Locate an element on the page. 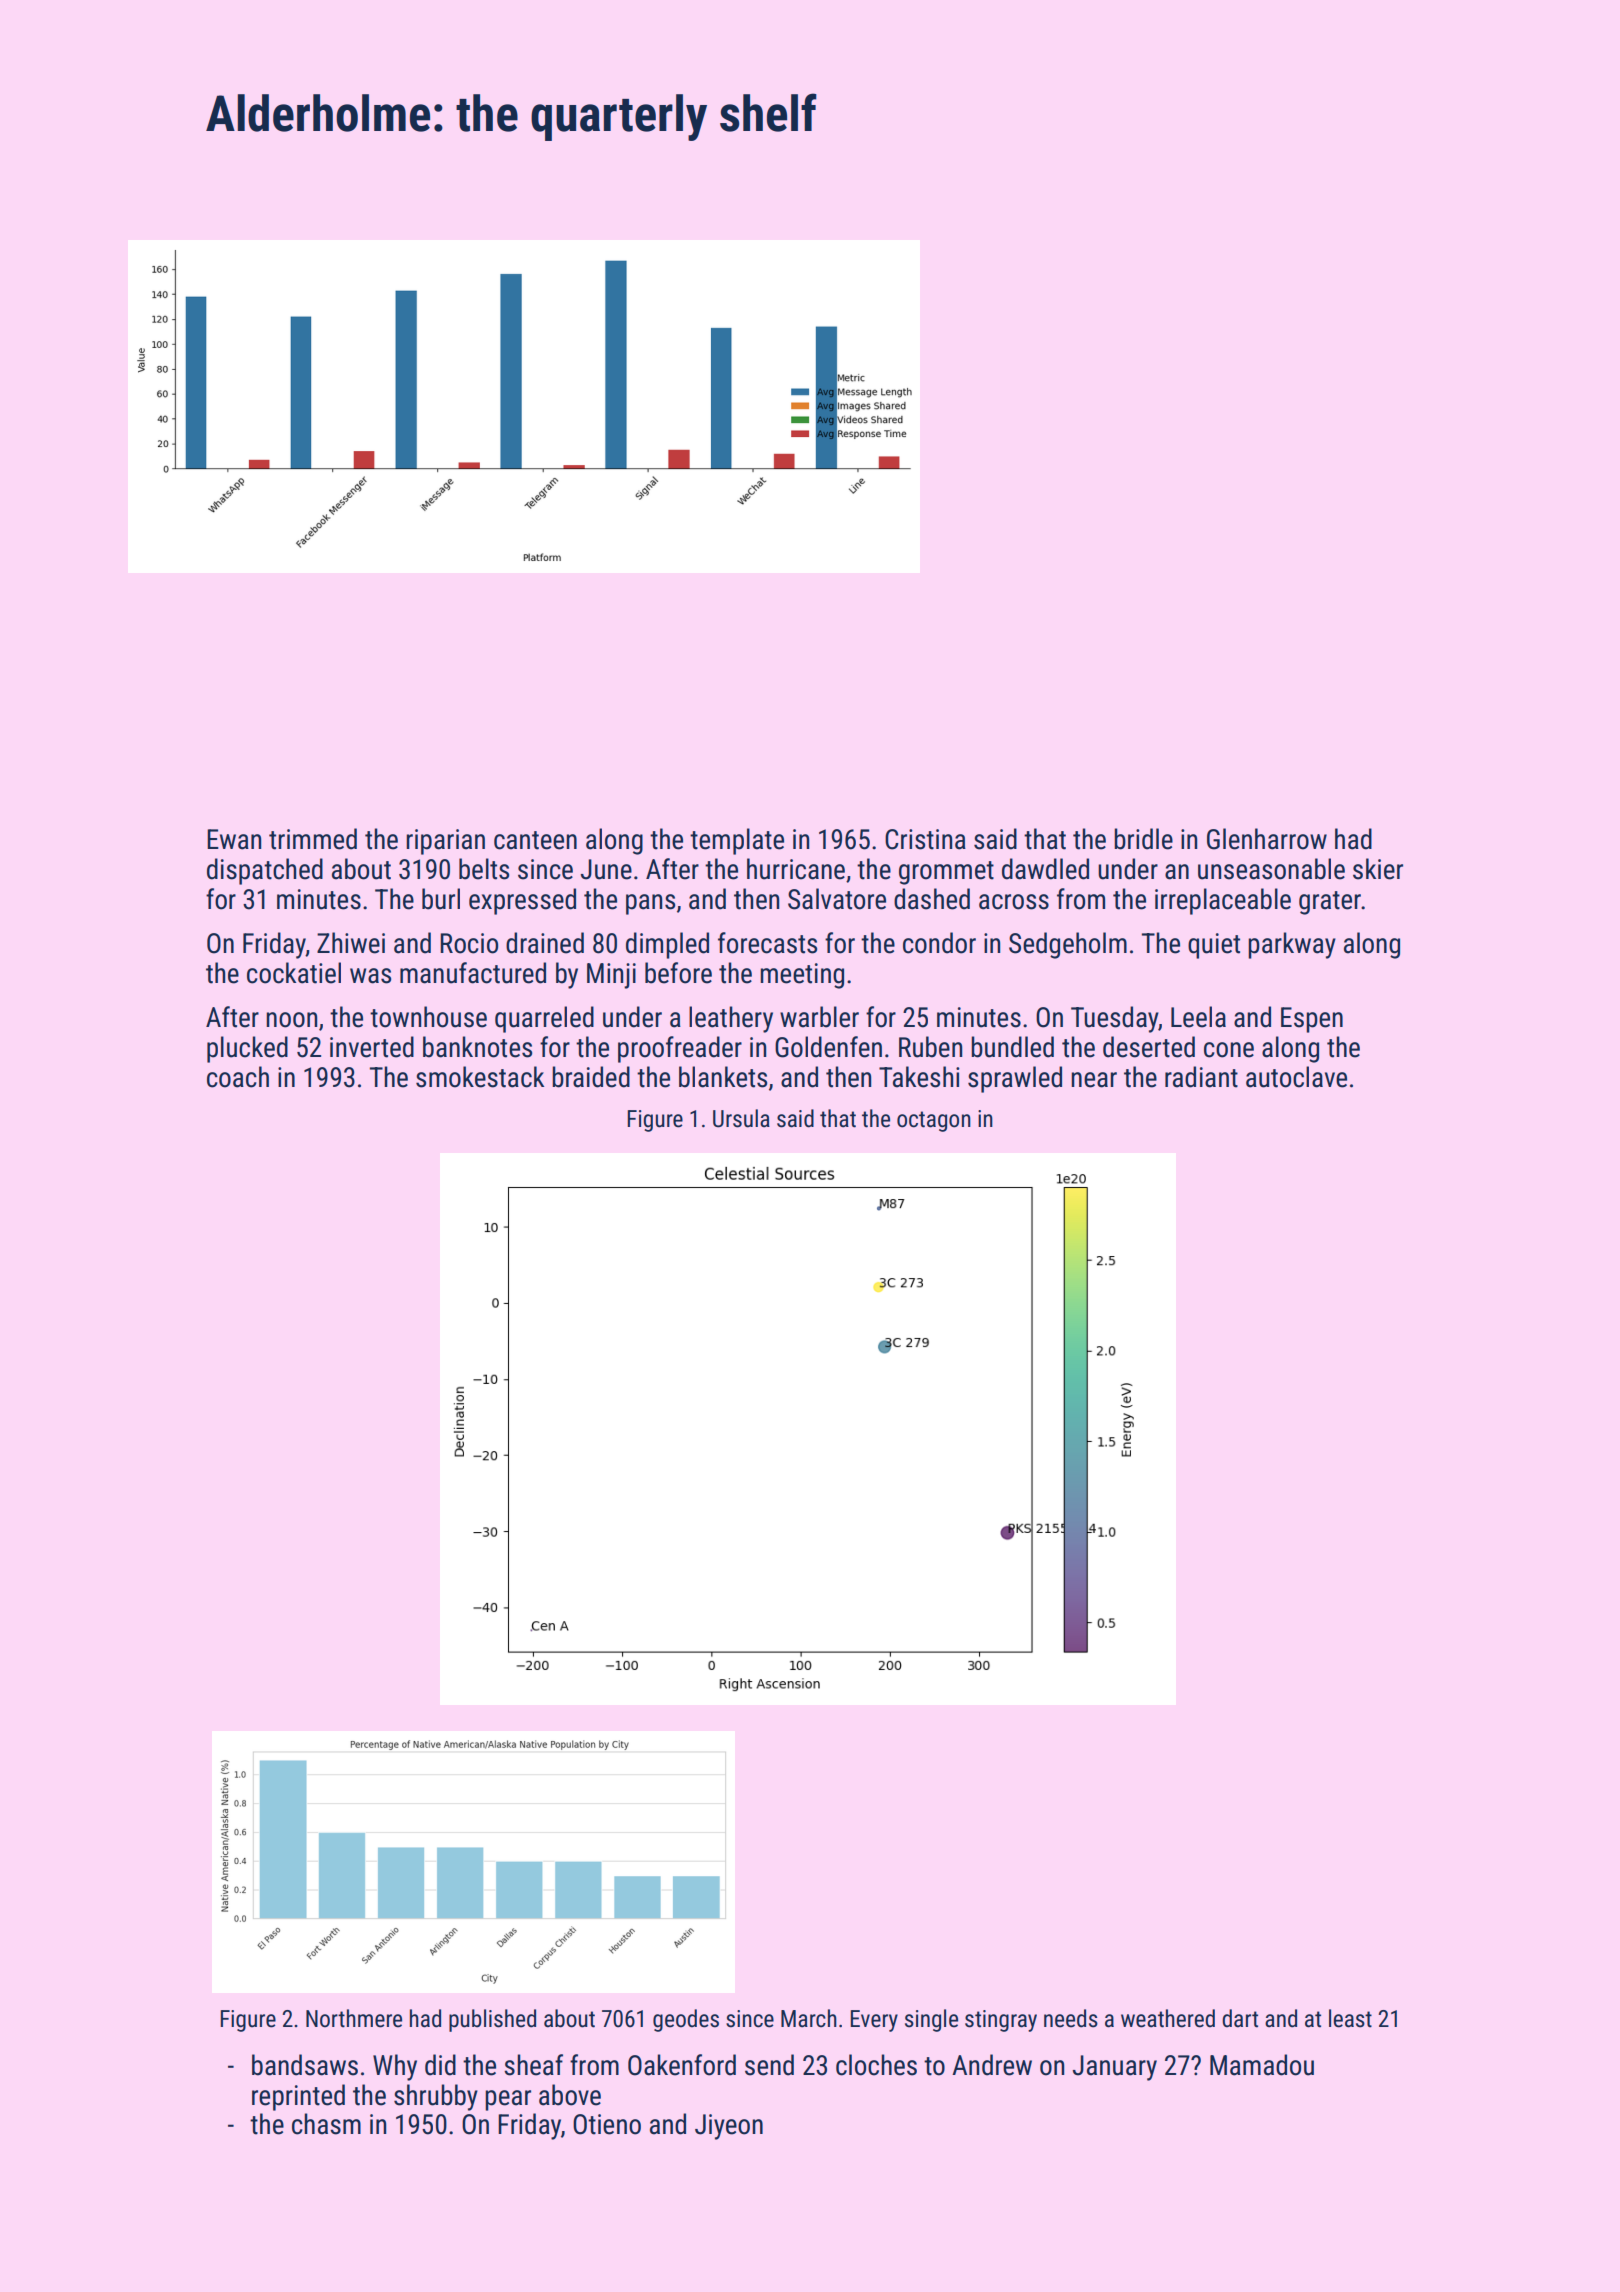 The height and width of the image is (2292, 1620). needs is located at coordinates (1071, 2018).
